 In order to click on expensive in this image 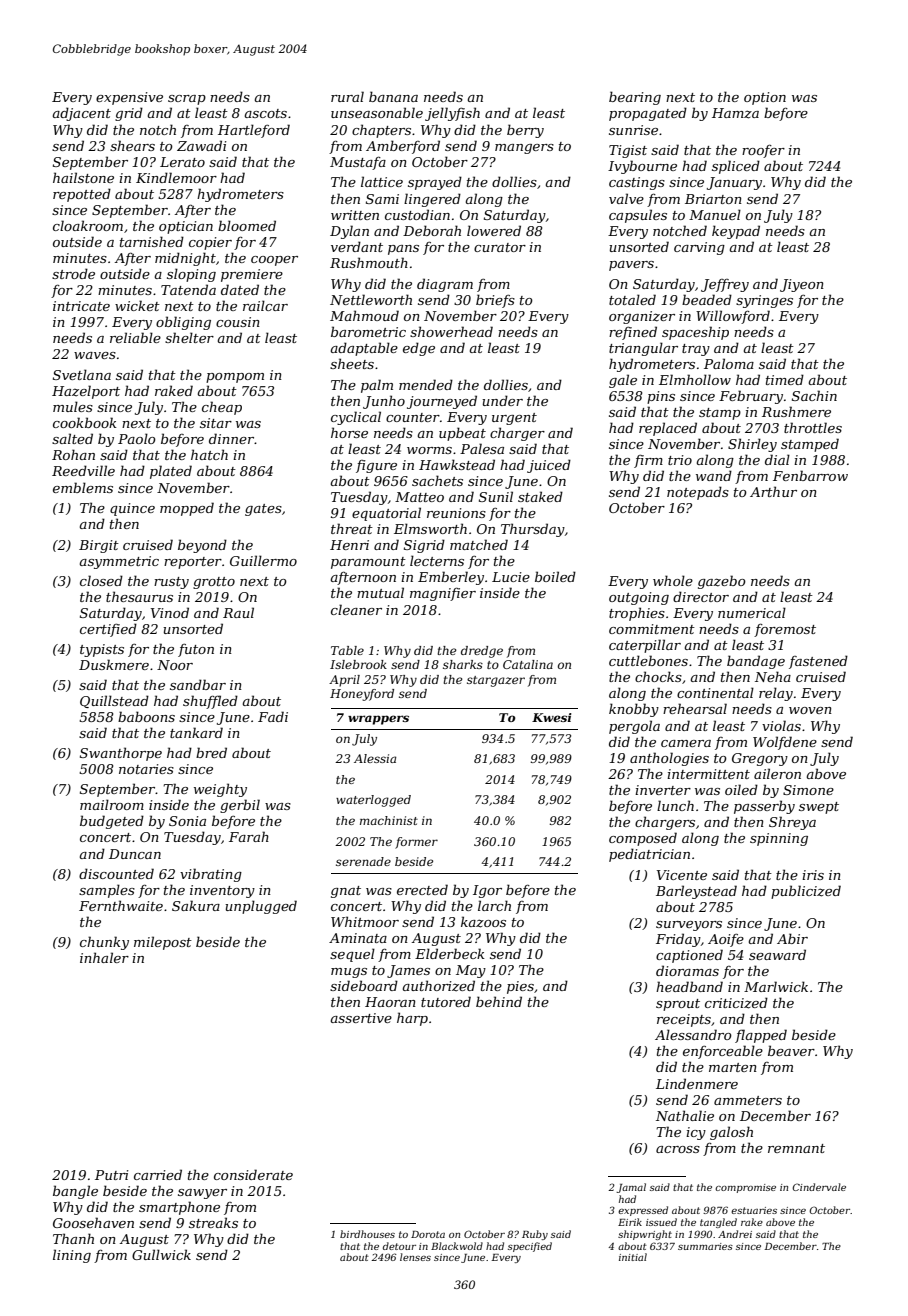, I will do `click(129, 98)`.
